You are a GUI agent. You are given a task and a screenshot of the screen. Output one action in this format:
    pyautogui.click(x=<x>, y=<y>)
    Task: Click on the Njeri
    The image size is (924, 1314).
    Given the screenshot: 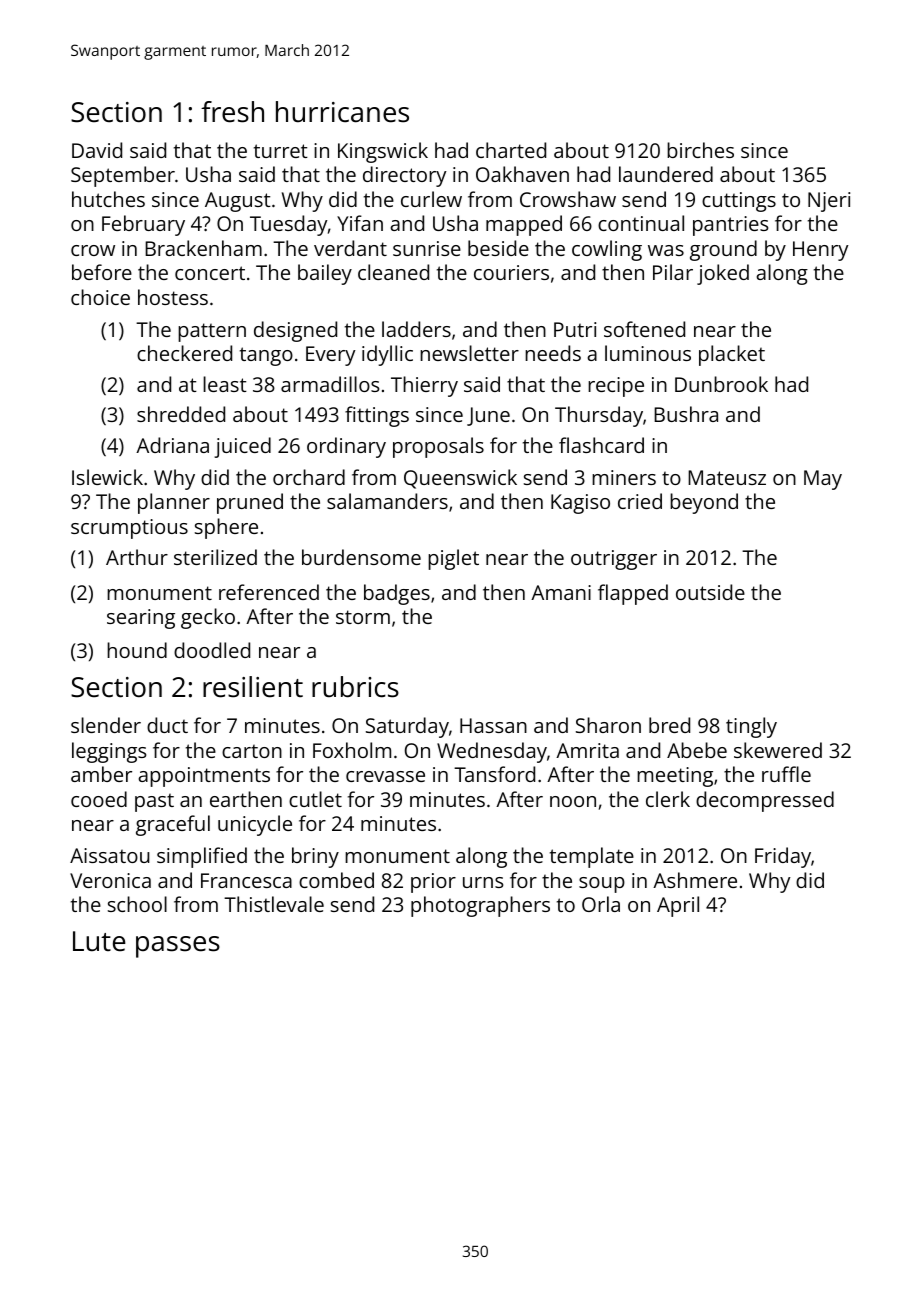 What is the action you would take?
    pyautogui.click(x=829, y=202)
